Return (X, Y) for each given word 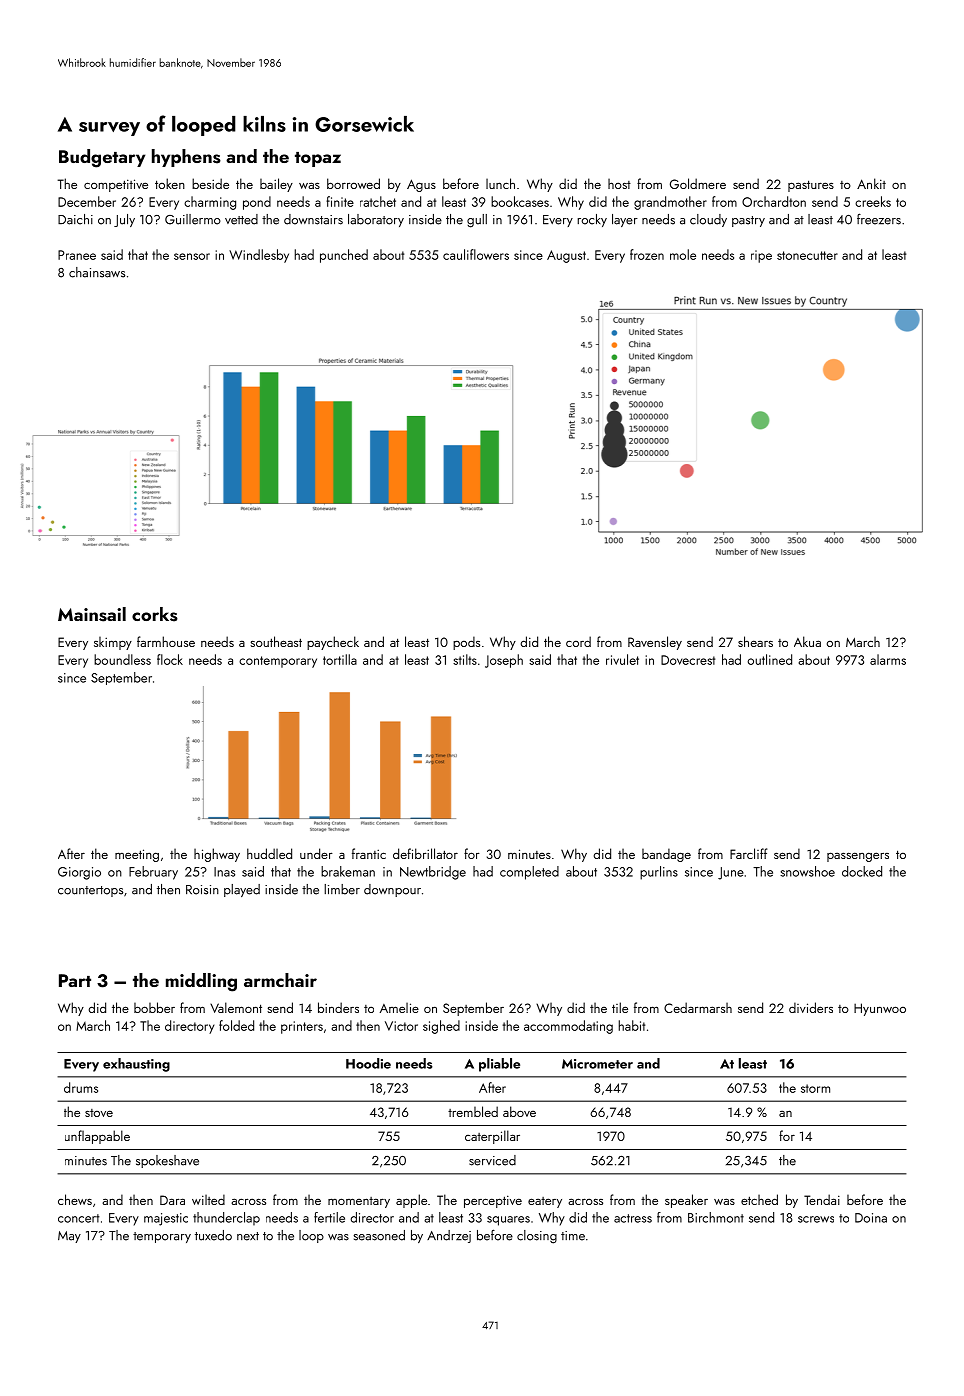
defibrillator (425, 853)
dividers (811, 1007)
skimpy (113, 643)
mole (683, 254)
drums (81, 1087)
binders (338, 1007)
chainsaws (97, 272)
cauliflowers (476, 254)
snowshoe (807, 871)
